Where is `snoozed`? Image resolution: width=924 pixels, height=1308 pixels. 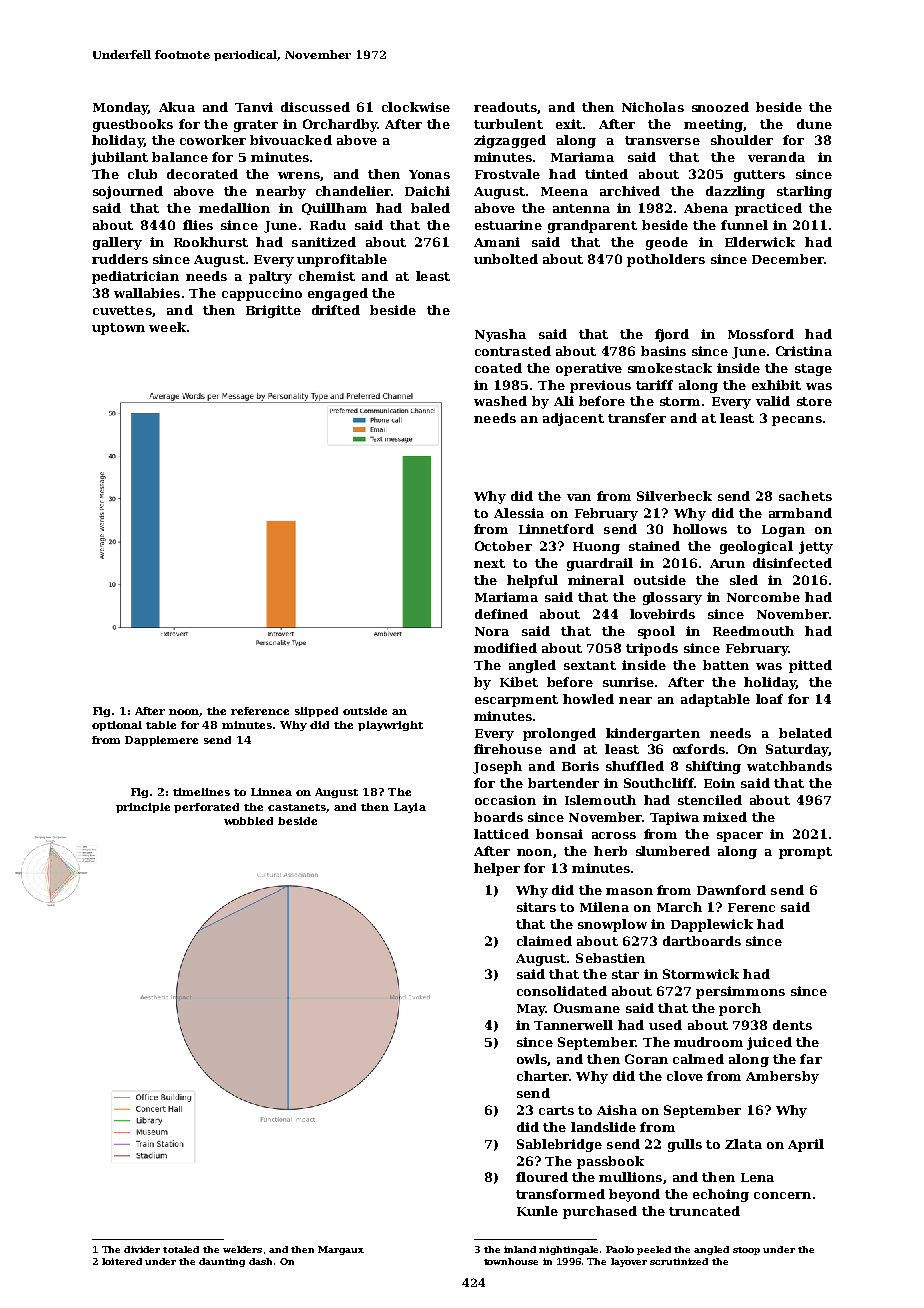
snoozed is located at coordinates (720, 107).
